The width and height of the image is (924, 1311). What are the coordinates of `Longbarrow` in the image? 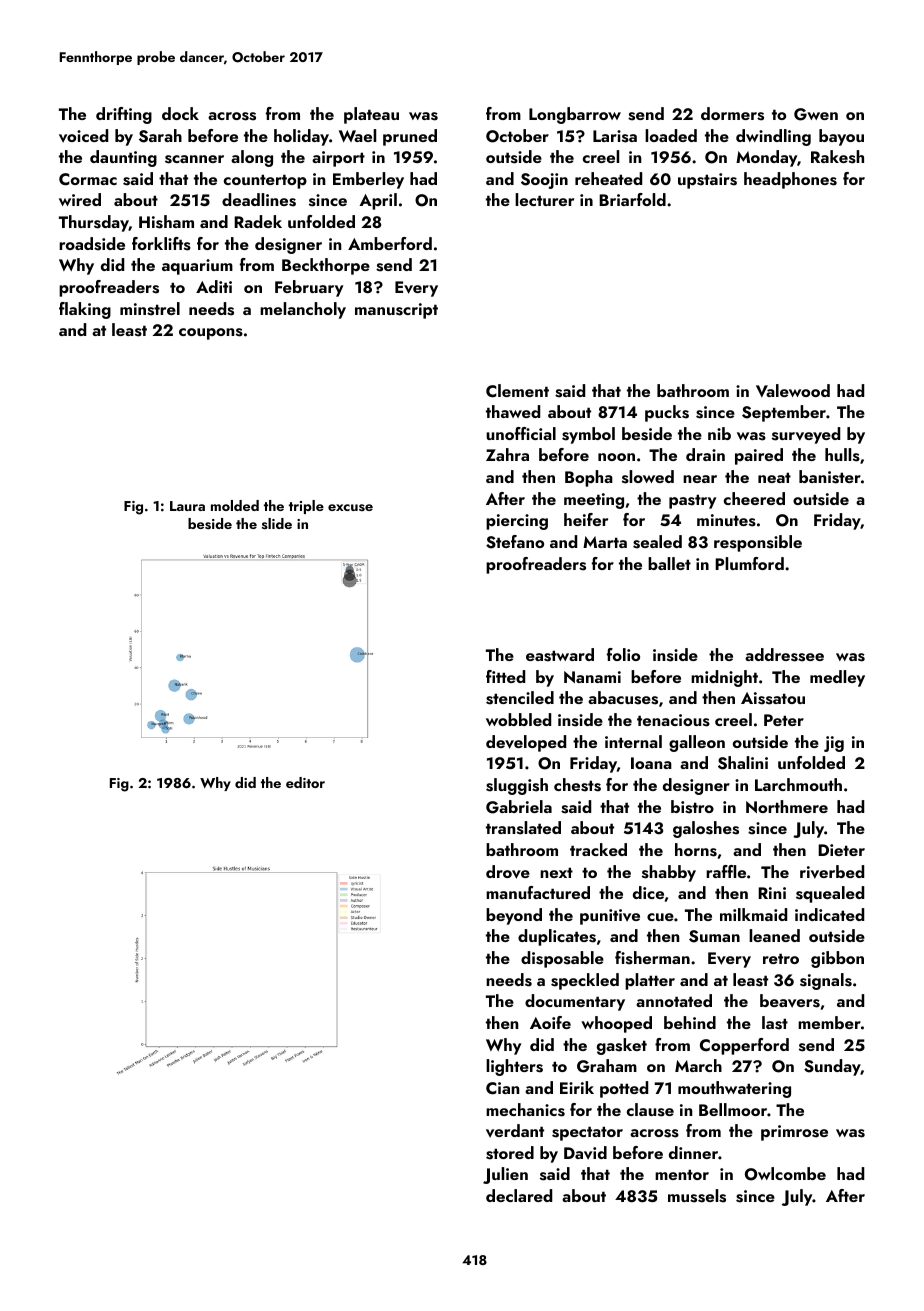 It's located at (575, 115).
